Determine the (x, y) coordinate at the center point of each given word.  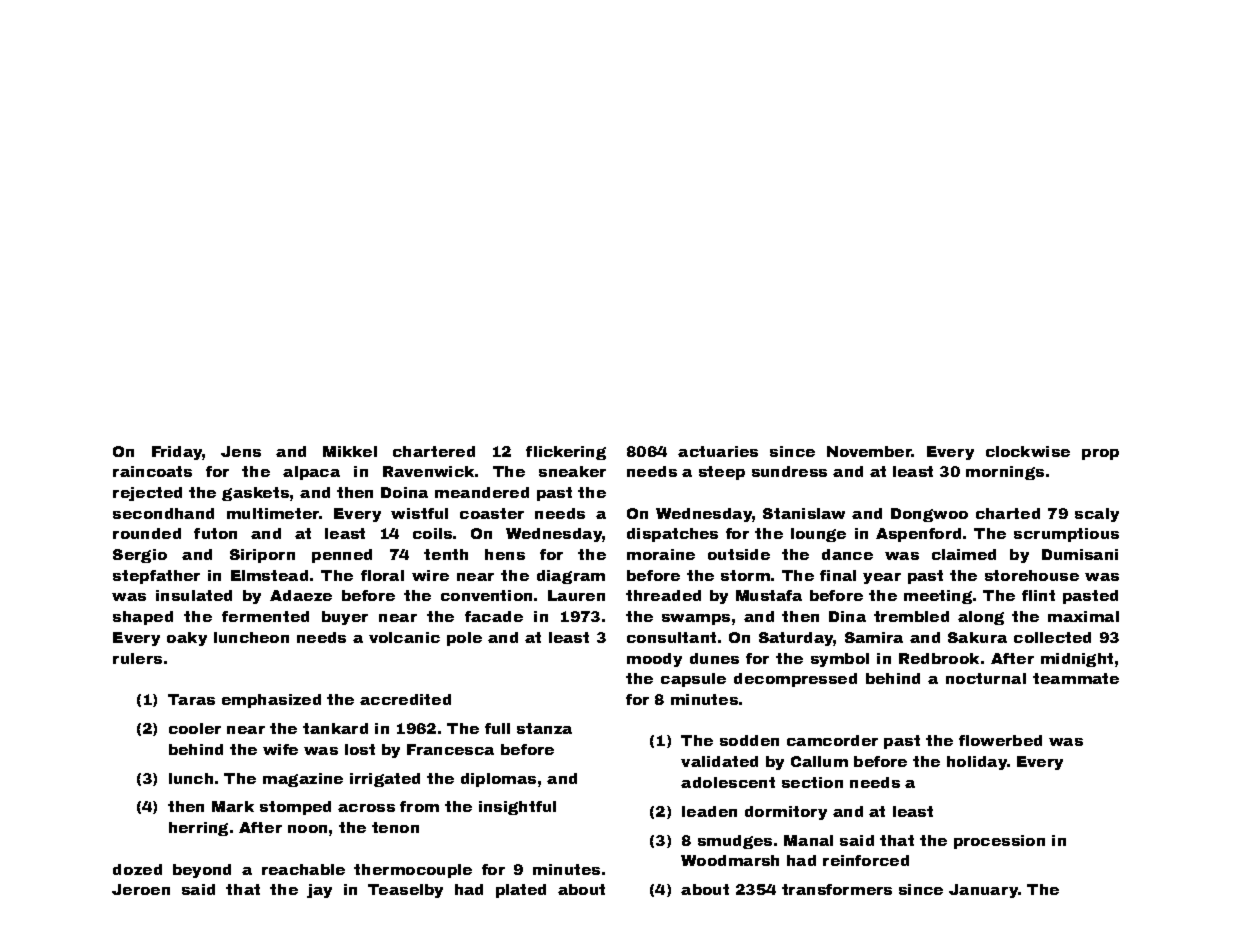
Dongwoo (929, 515)
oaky (187, 639)
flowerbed (1000, 740)
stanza (544, 728)
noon (307, 829)
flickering (566, 453)
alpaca (311, 473)
